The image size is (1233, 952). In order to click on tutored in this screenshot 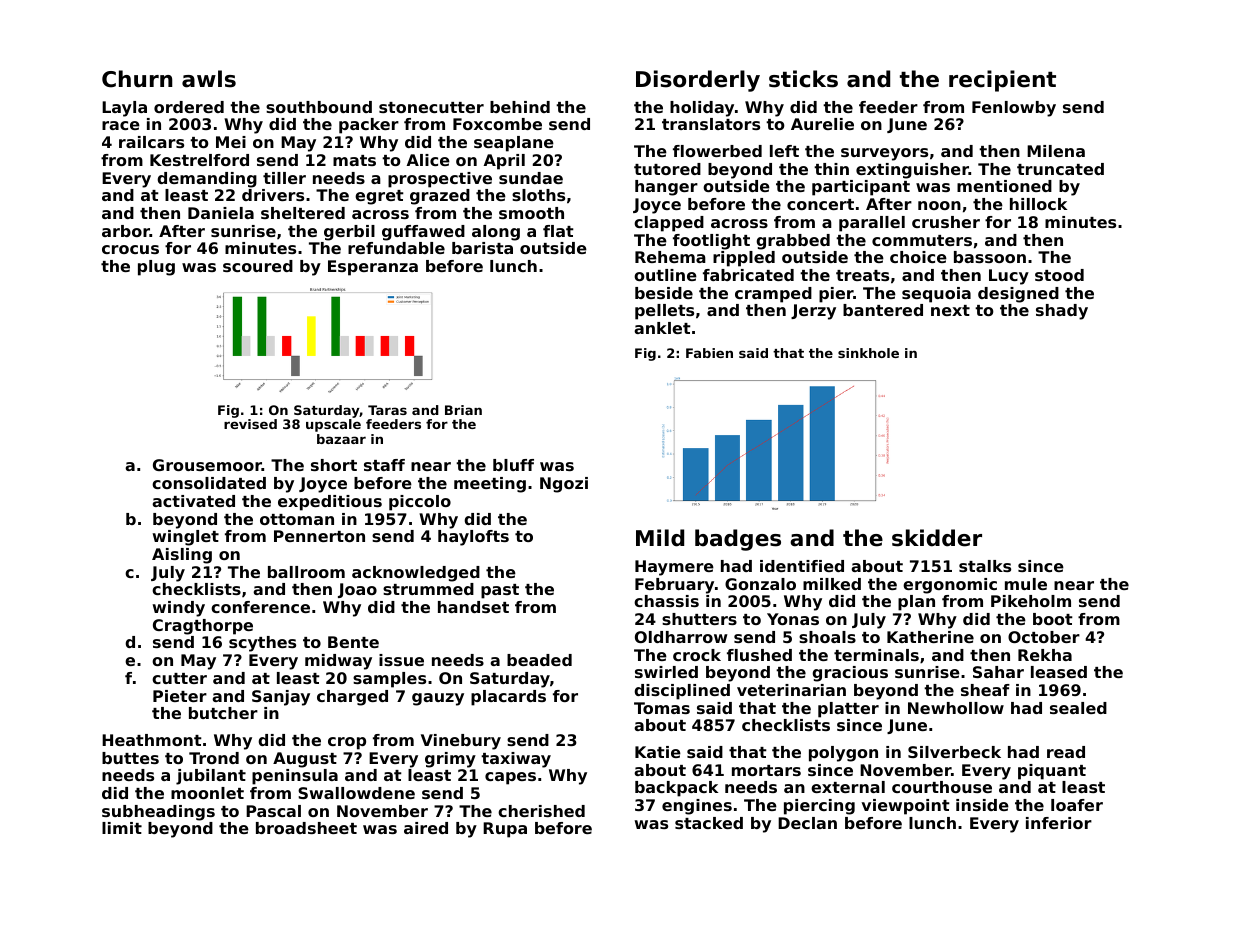, I will do `click(667, 169)`.
